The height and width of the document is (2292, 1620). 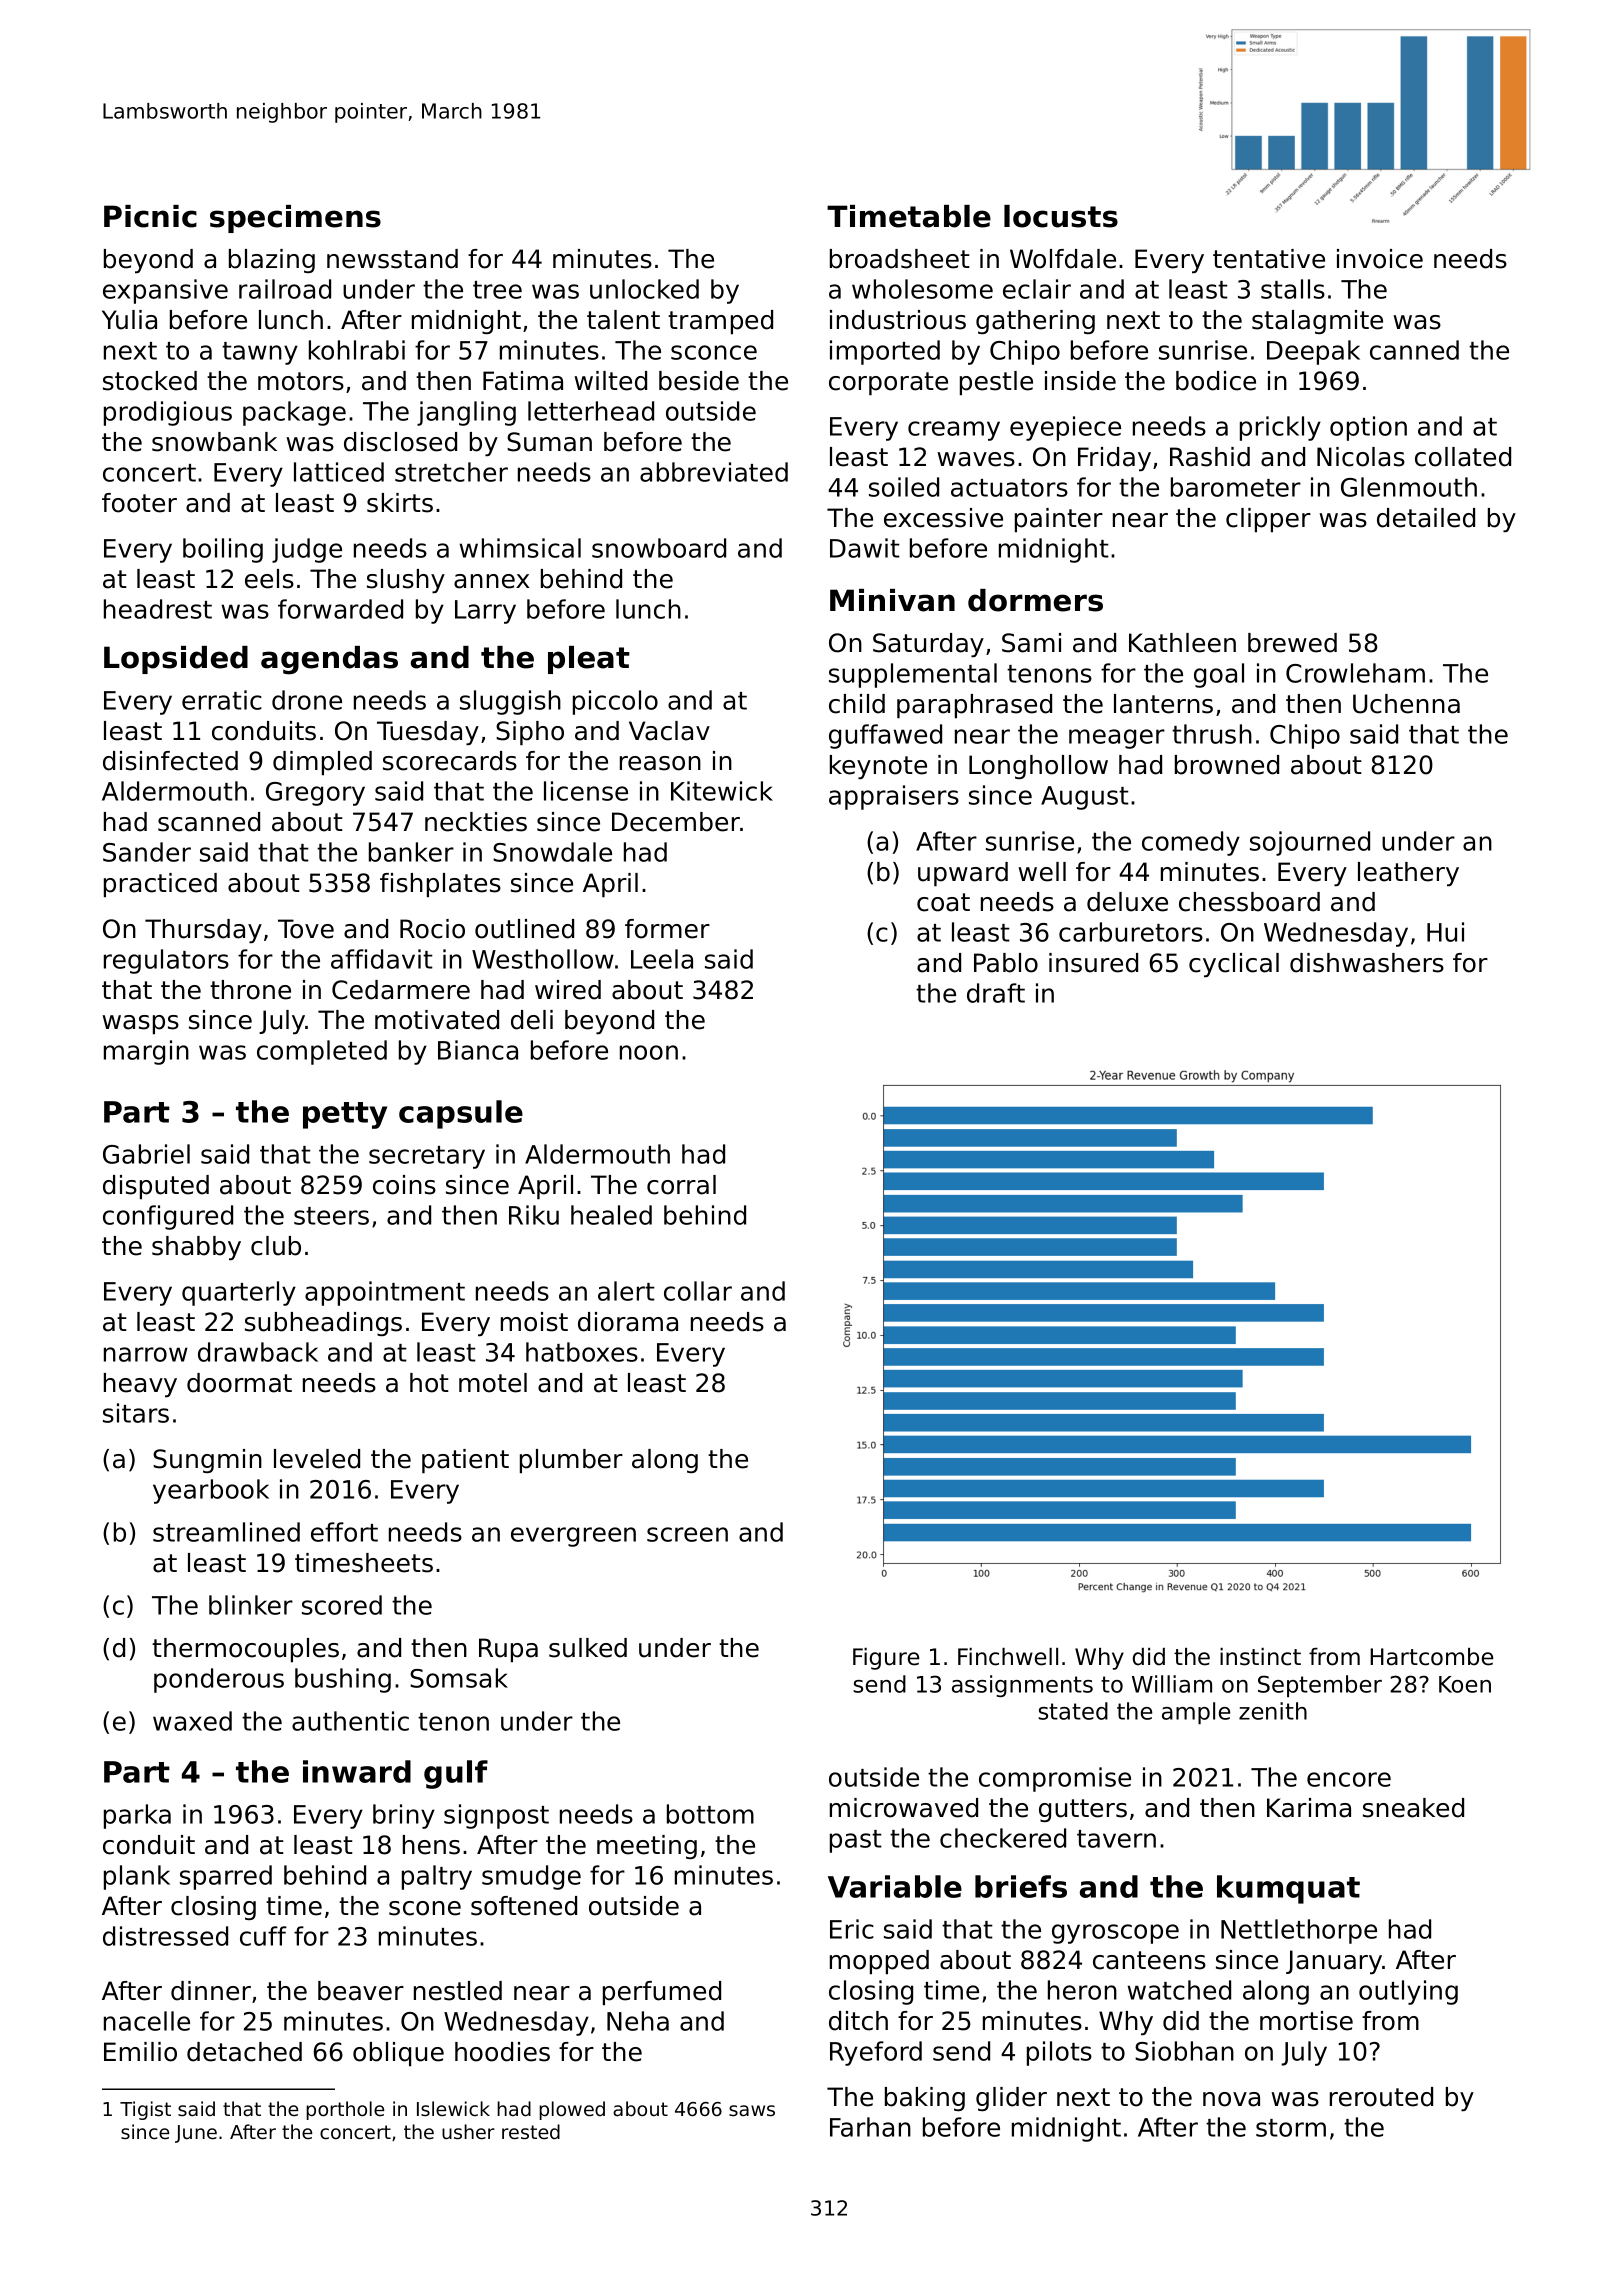 What do you see at coordinates (165, 1936) in the document?
I see `distressed` at bounding box center [165, 1936].
